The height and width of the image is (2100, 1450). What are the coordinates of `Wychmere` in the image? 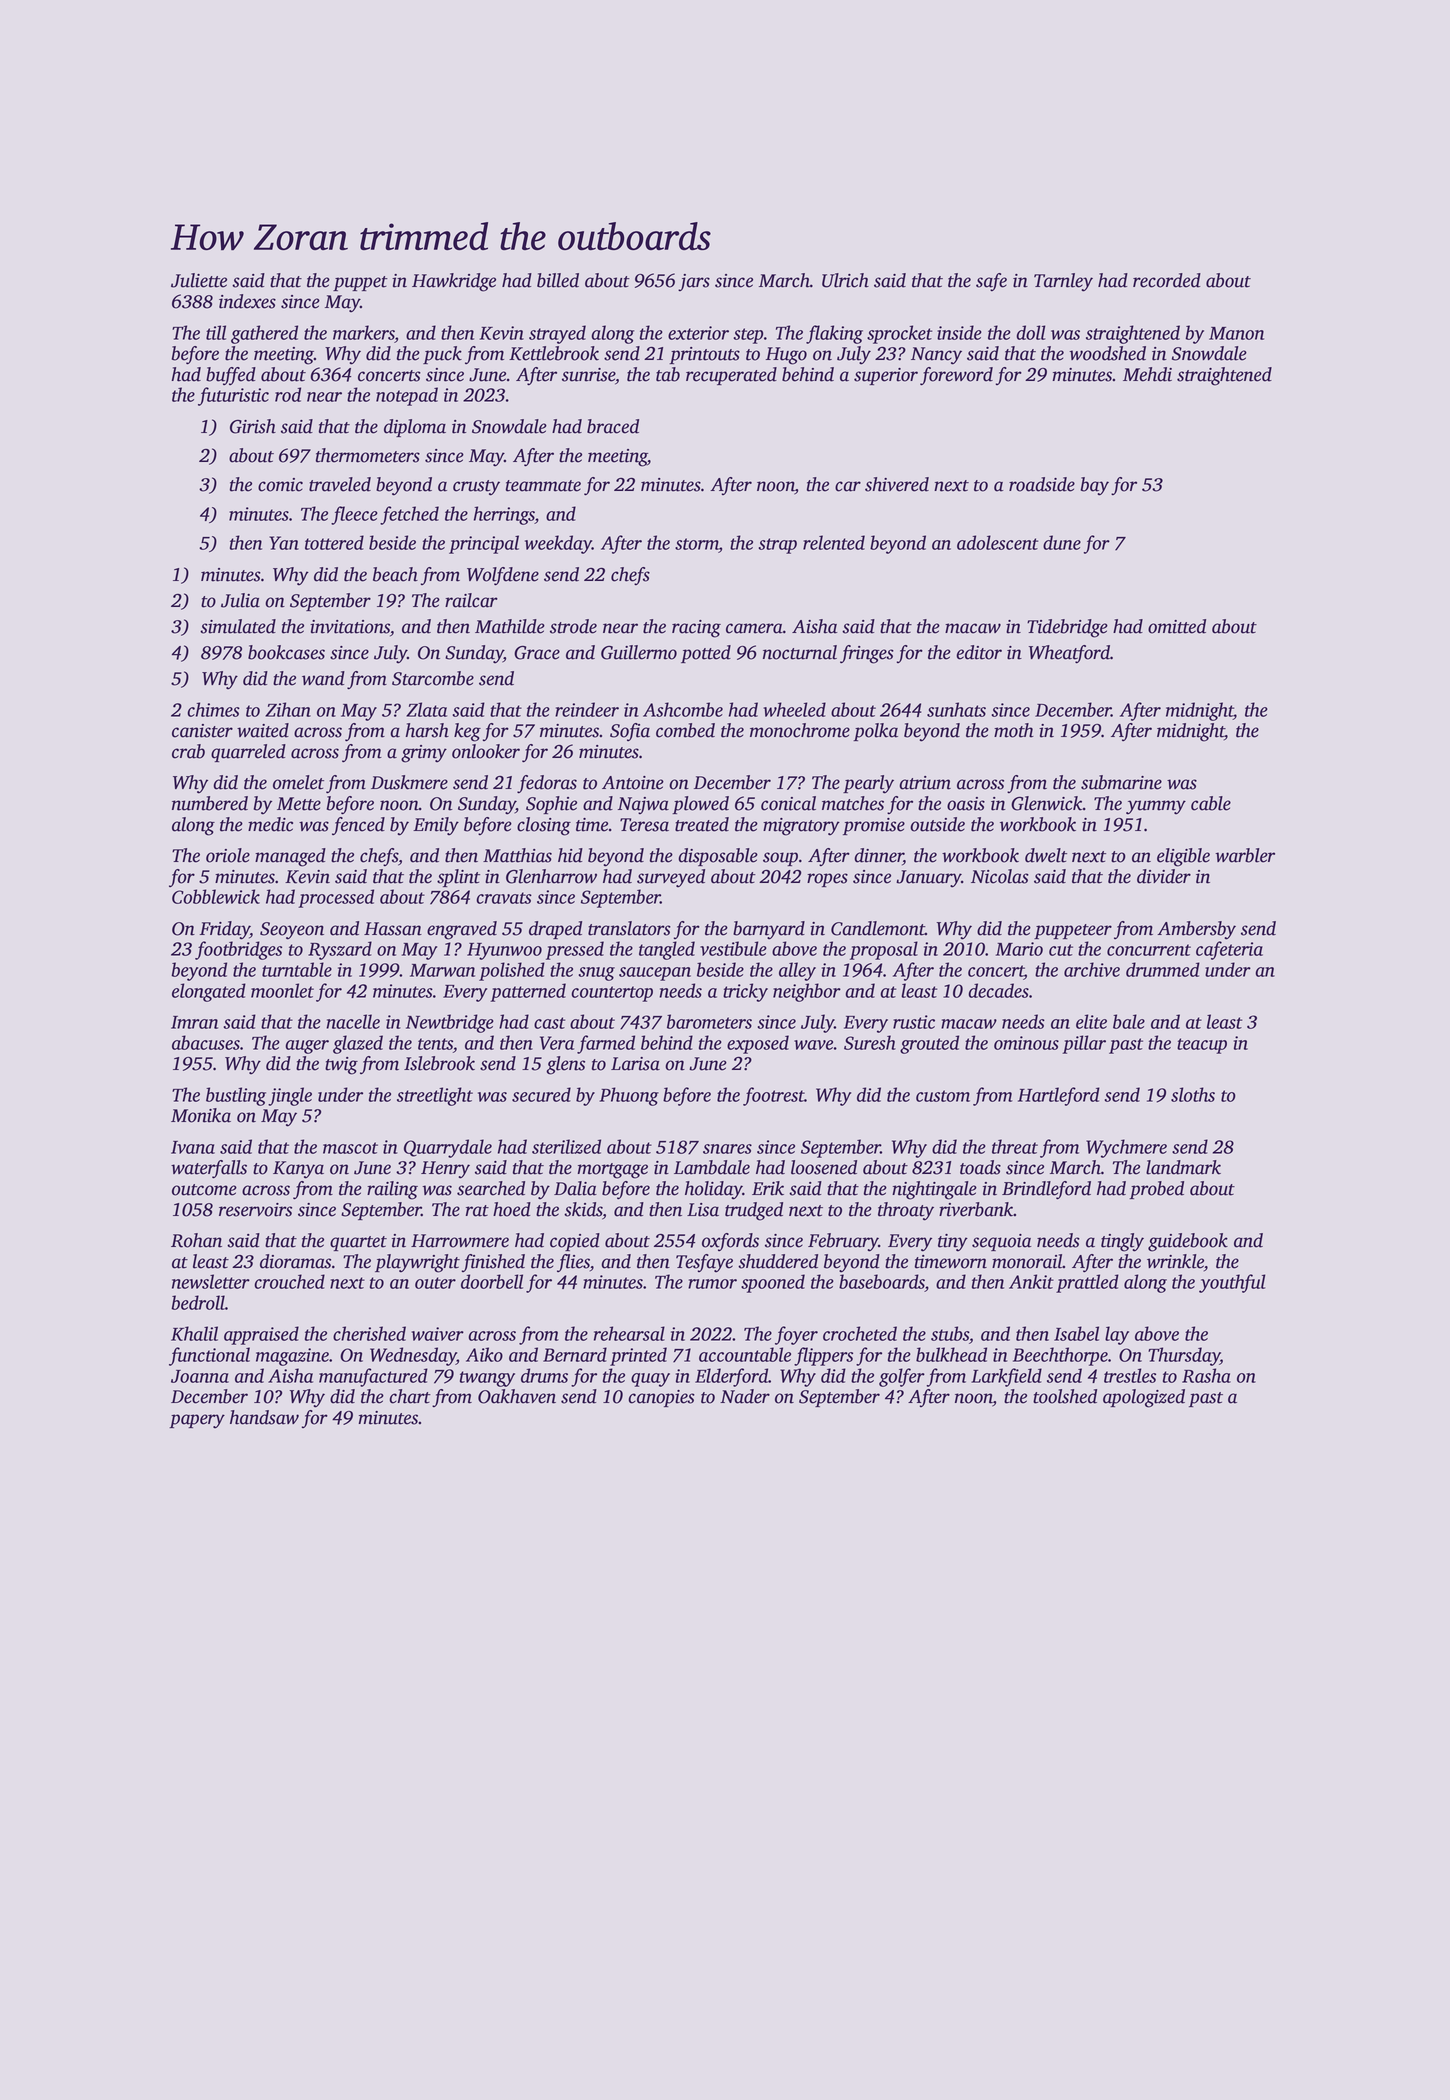 It's located at (1126, 1148).
